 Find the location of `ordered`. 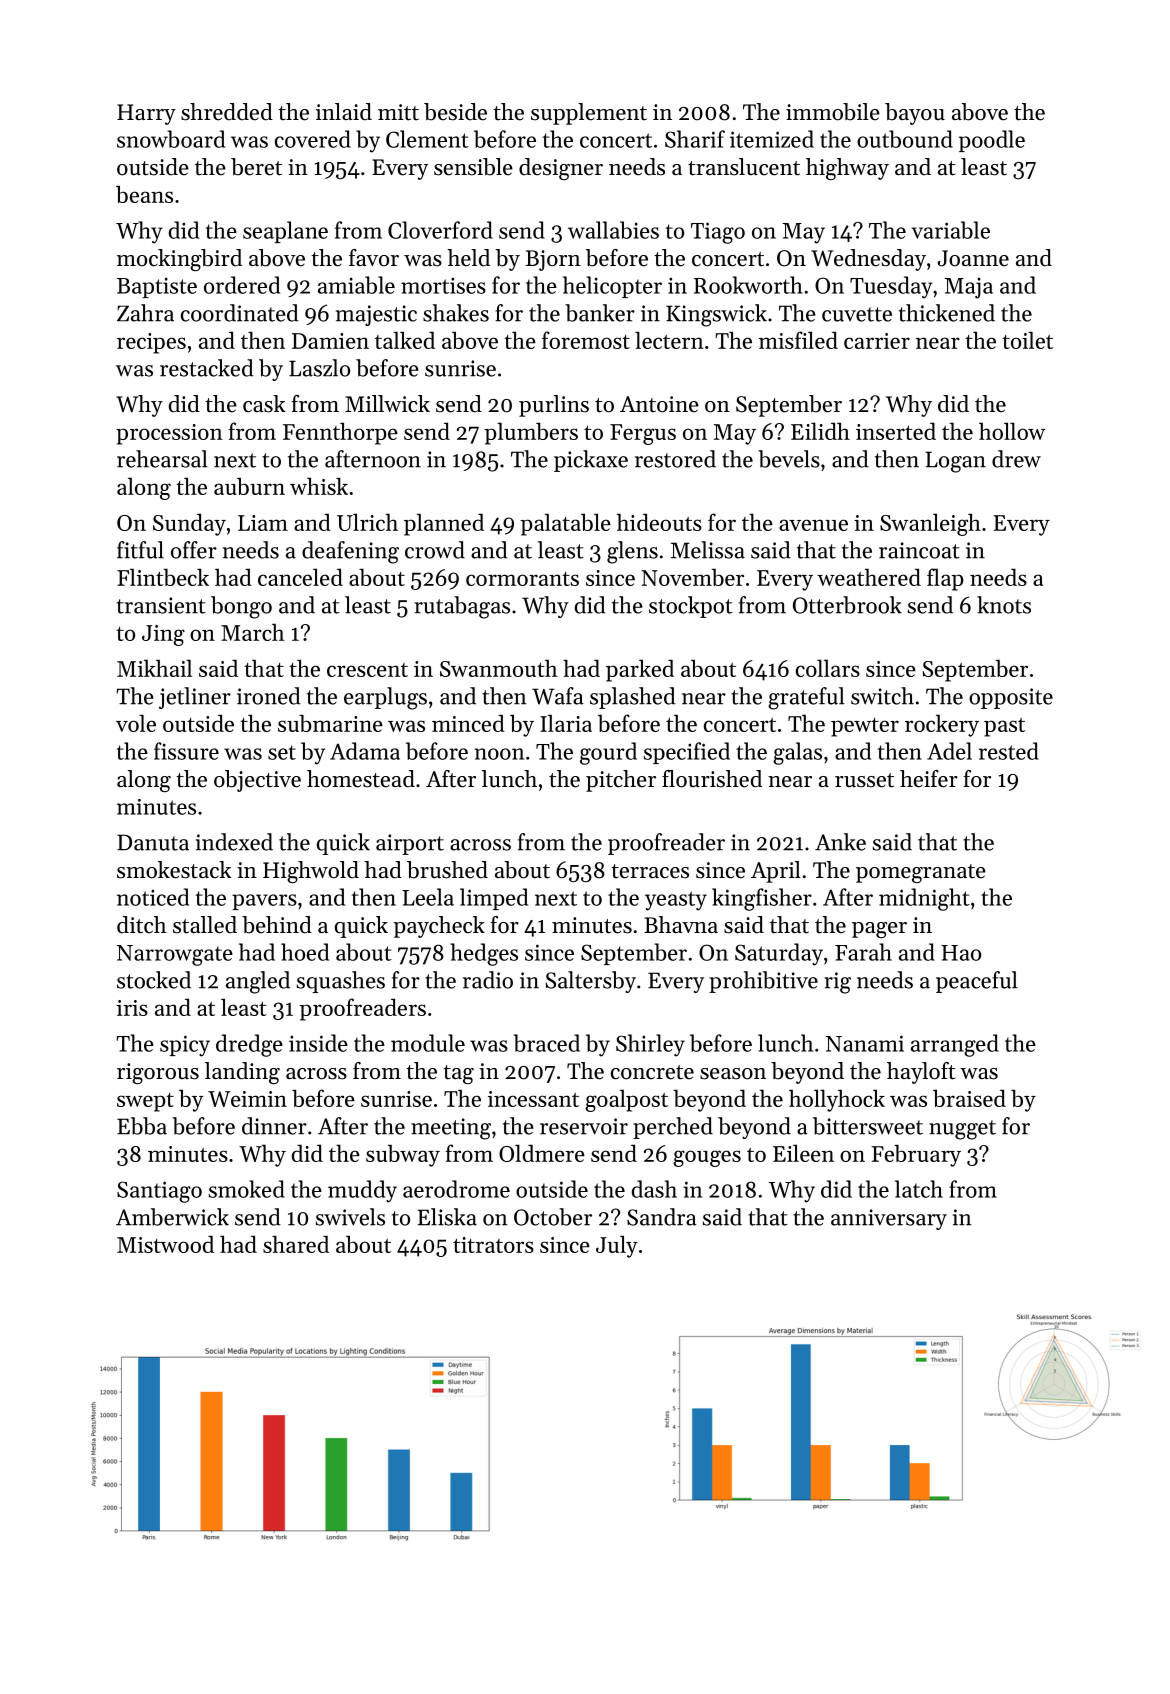

ordered is located at coordinates (242, 285).
